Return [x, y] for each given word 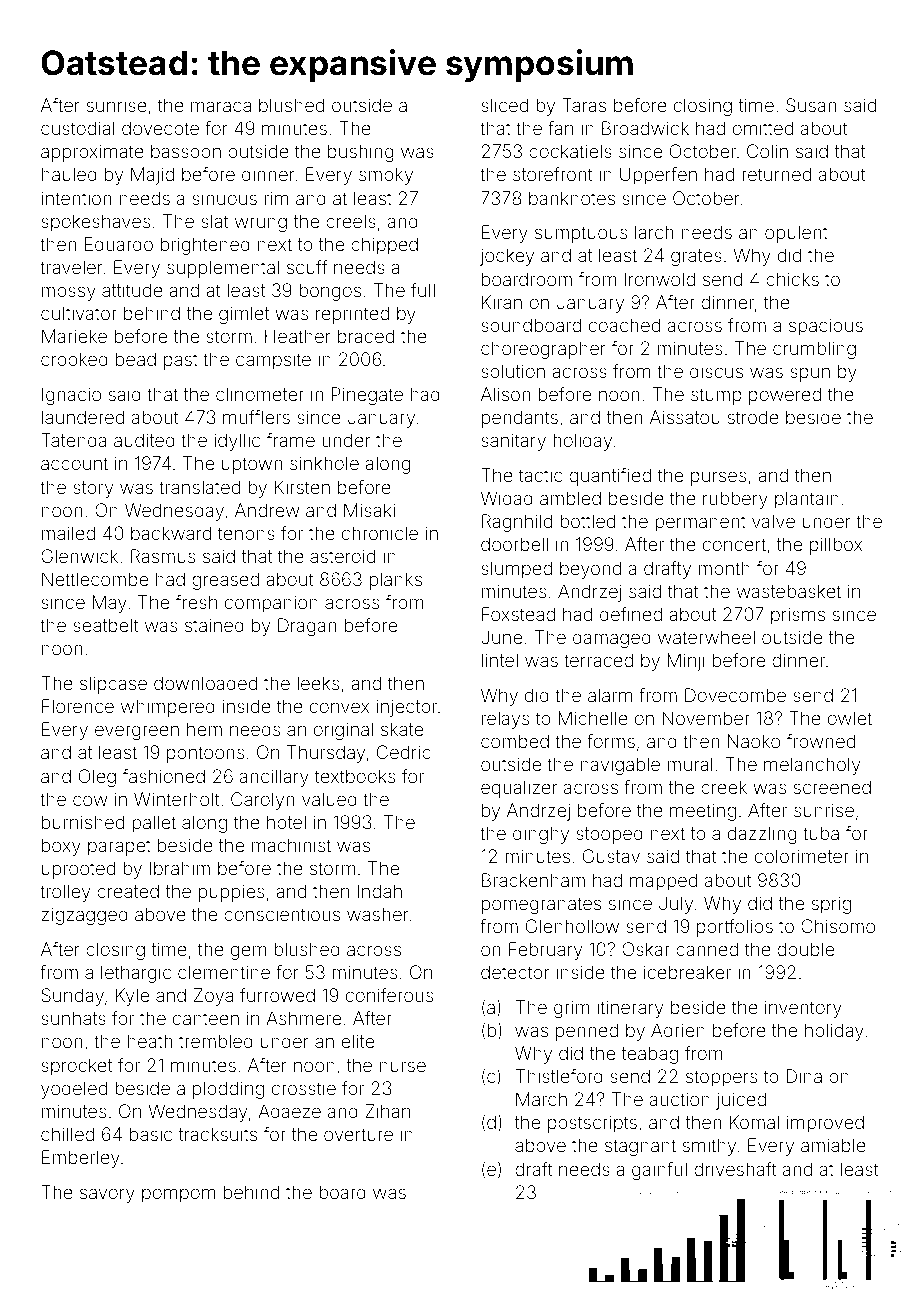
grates [696, 257]
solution [513, 371]
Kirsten [302, 487]
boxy [61, 847]
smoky [386, 176]
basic [151, 1134]
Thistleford [559, 1076]
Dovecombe [735, 695]
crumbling [814, 350]
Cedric [404, 752]
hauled [69, 174]
